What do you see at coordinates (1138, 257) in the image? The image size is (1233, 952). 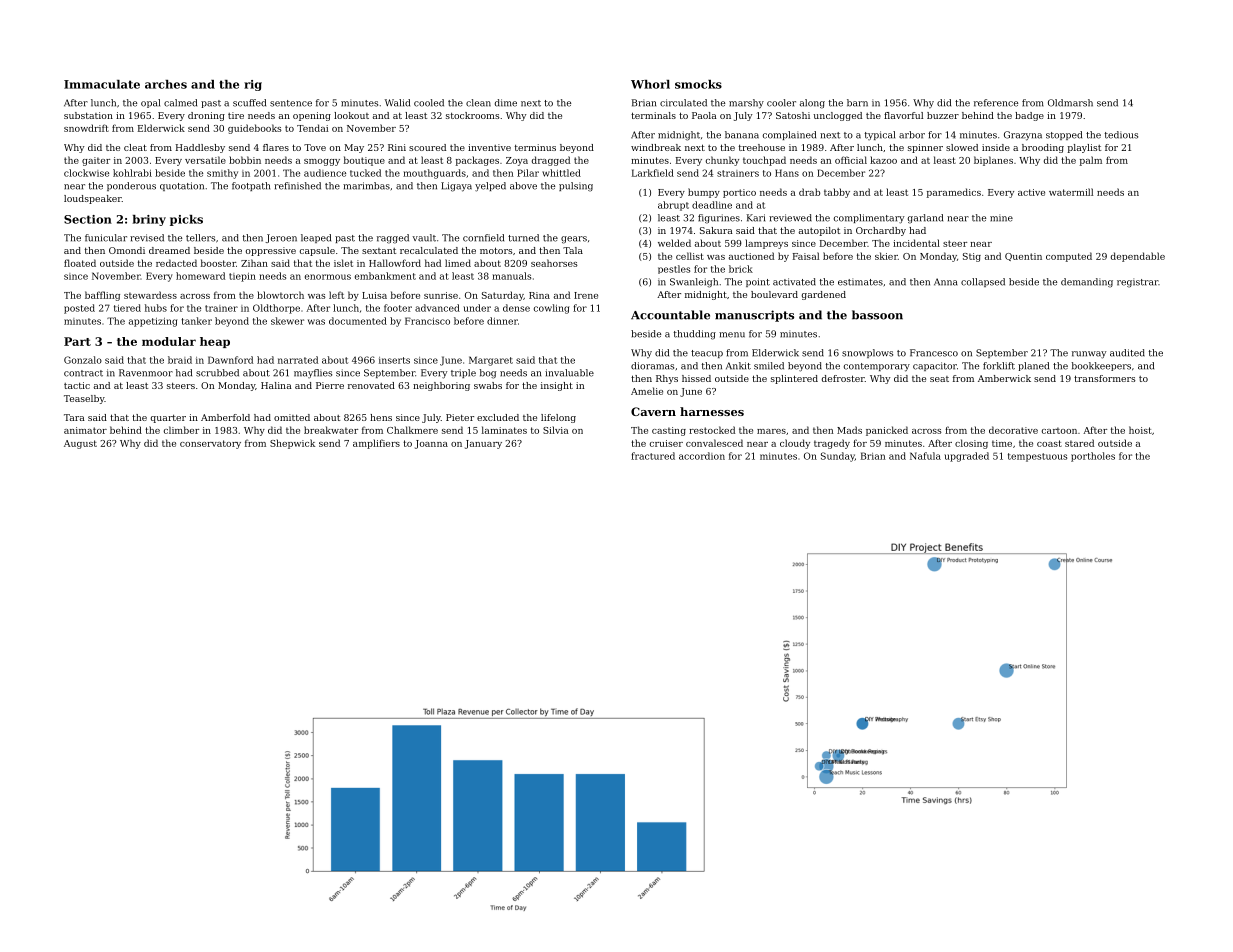 I see `dependable` at bounding box center [1138, 257].
